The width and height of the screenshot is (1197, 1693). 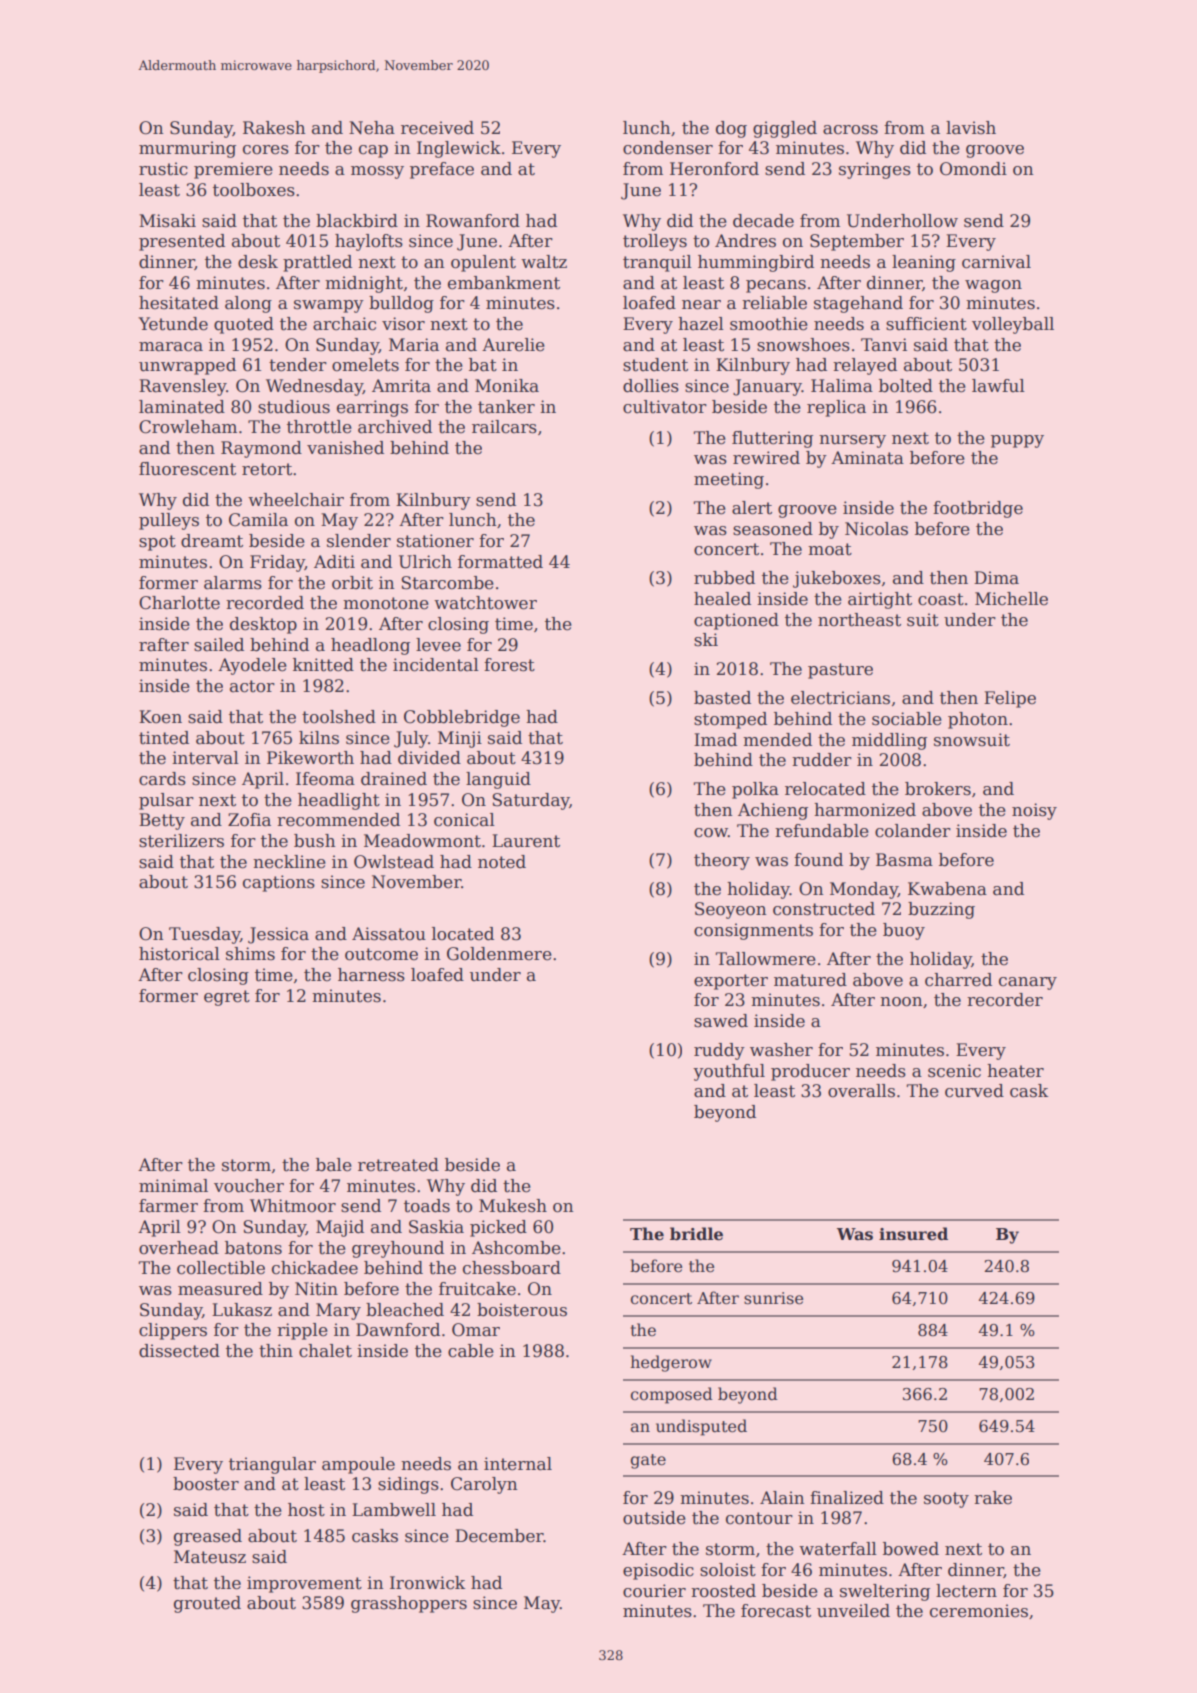 What do you see at coordinates (242, 1310) in the screenshot?
I see `Lukasz` at bounding box center [242, 1310].
